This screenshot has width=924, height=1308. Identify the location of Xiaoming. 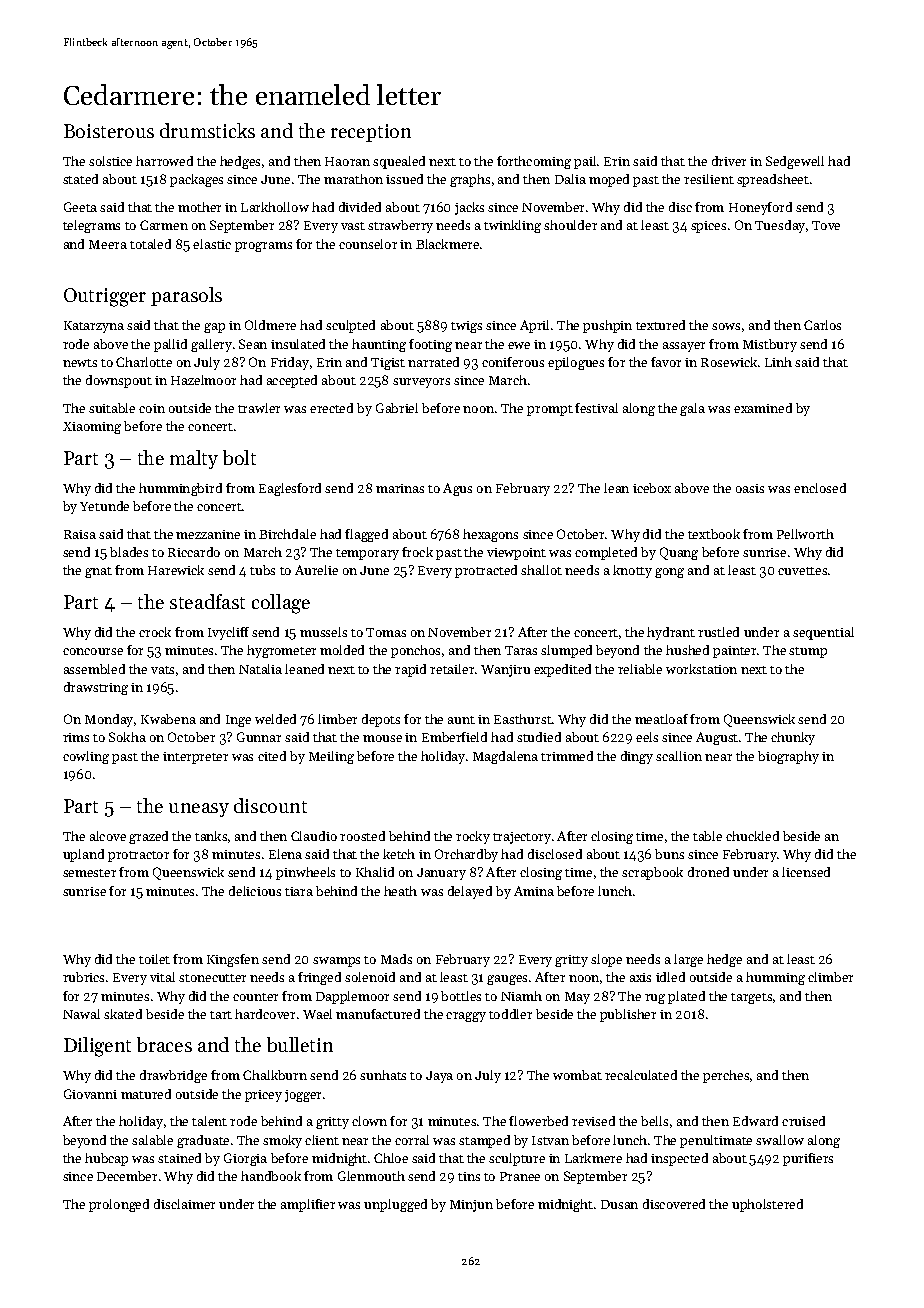
(92, 428).
